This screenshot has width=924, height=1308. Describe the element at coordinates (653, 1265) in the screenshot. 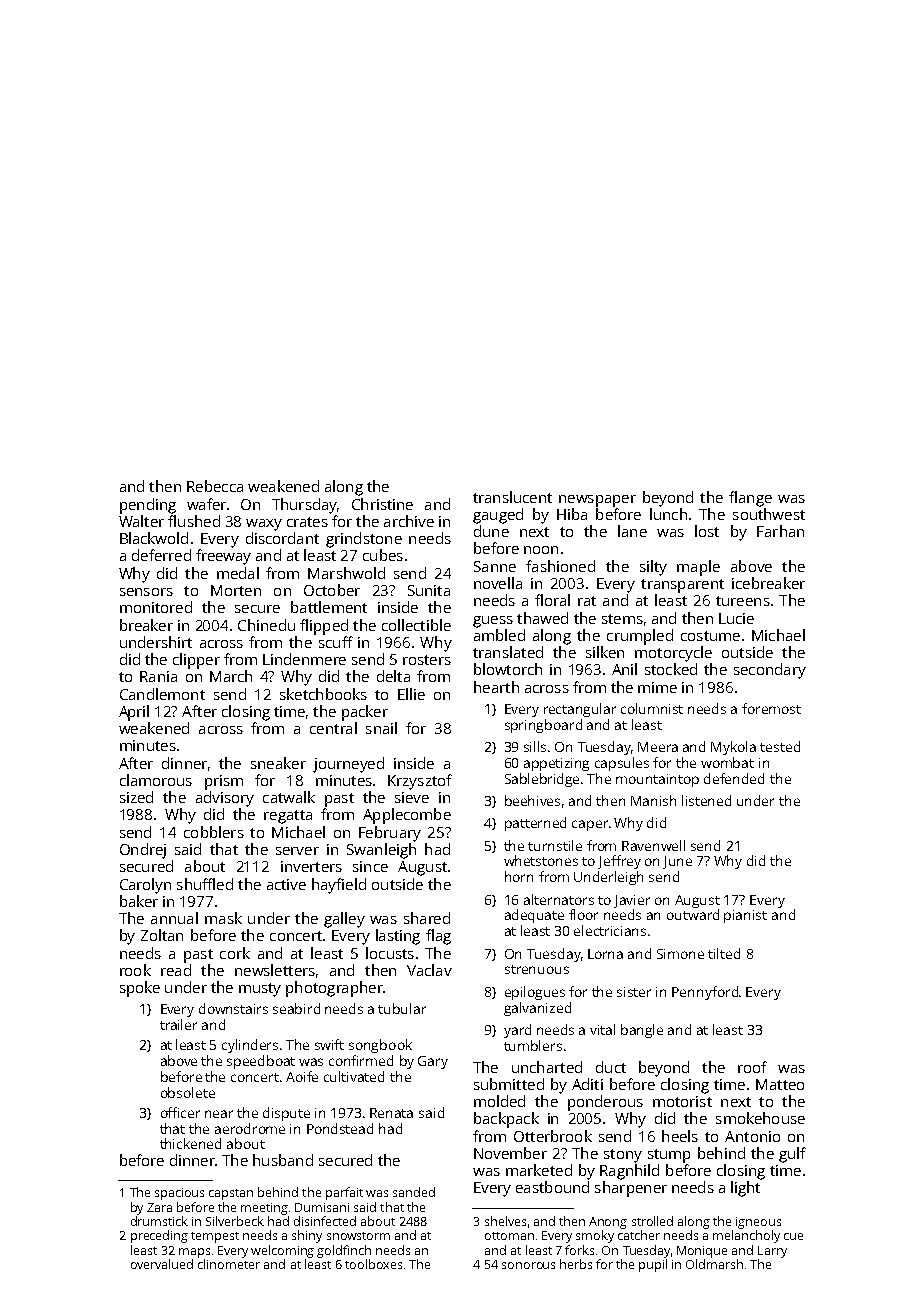

I see `pupil` at that location.
